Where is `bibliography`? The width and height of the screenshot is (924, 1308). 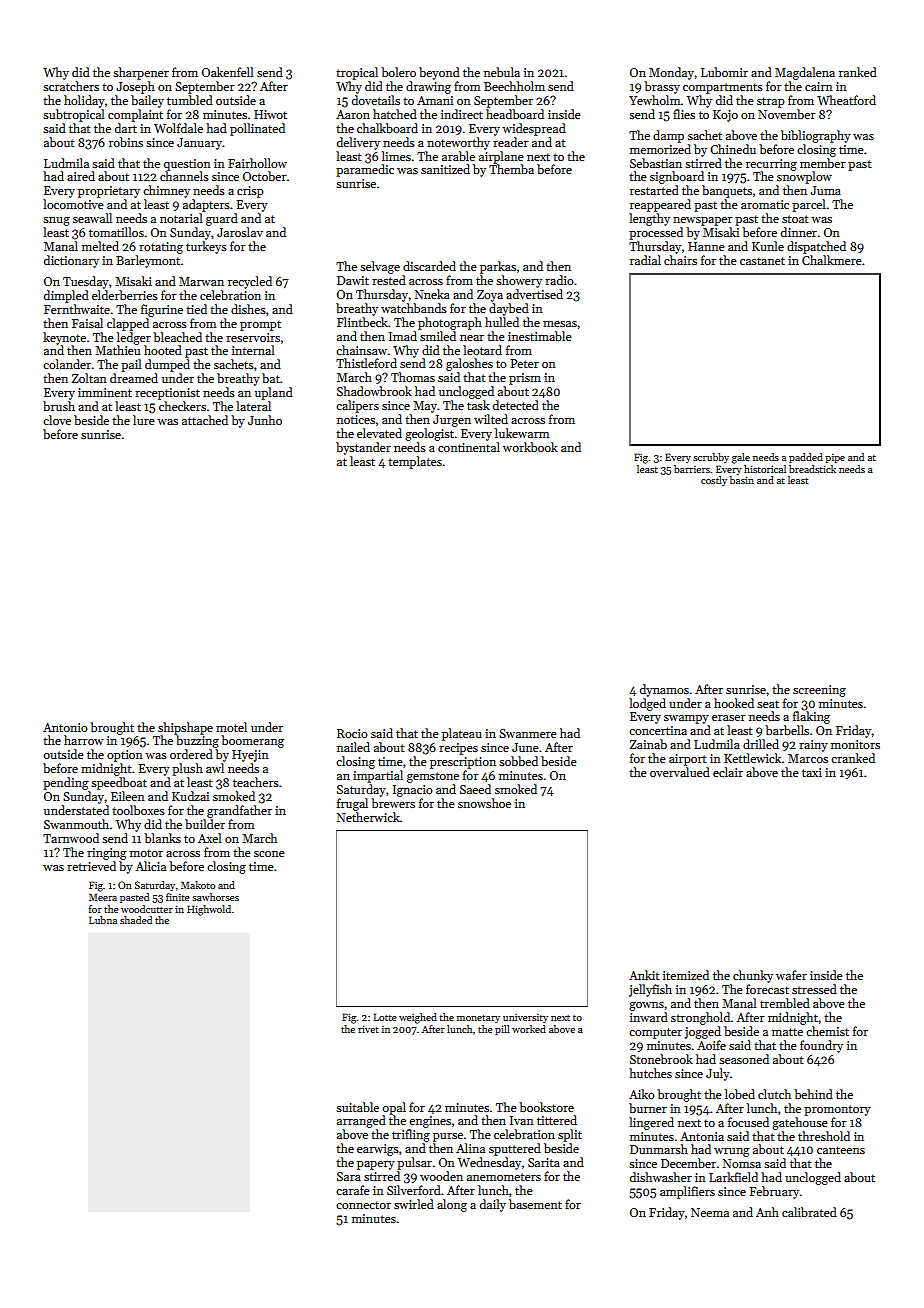 bibliography is located at coordinates (816, 136).
